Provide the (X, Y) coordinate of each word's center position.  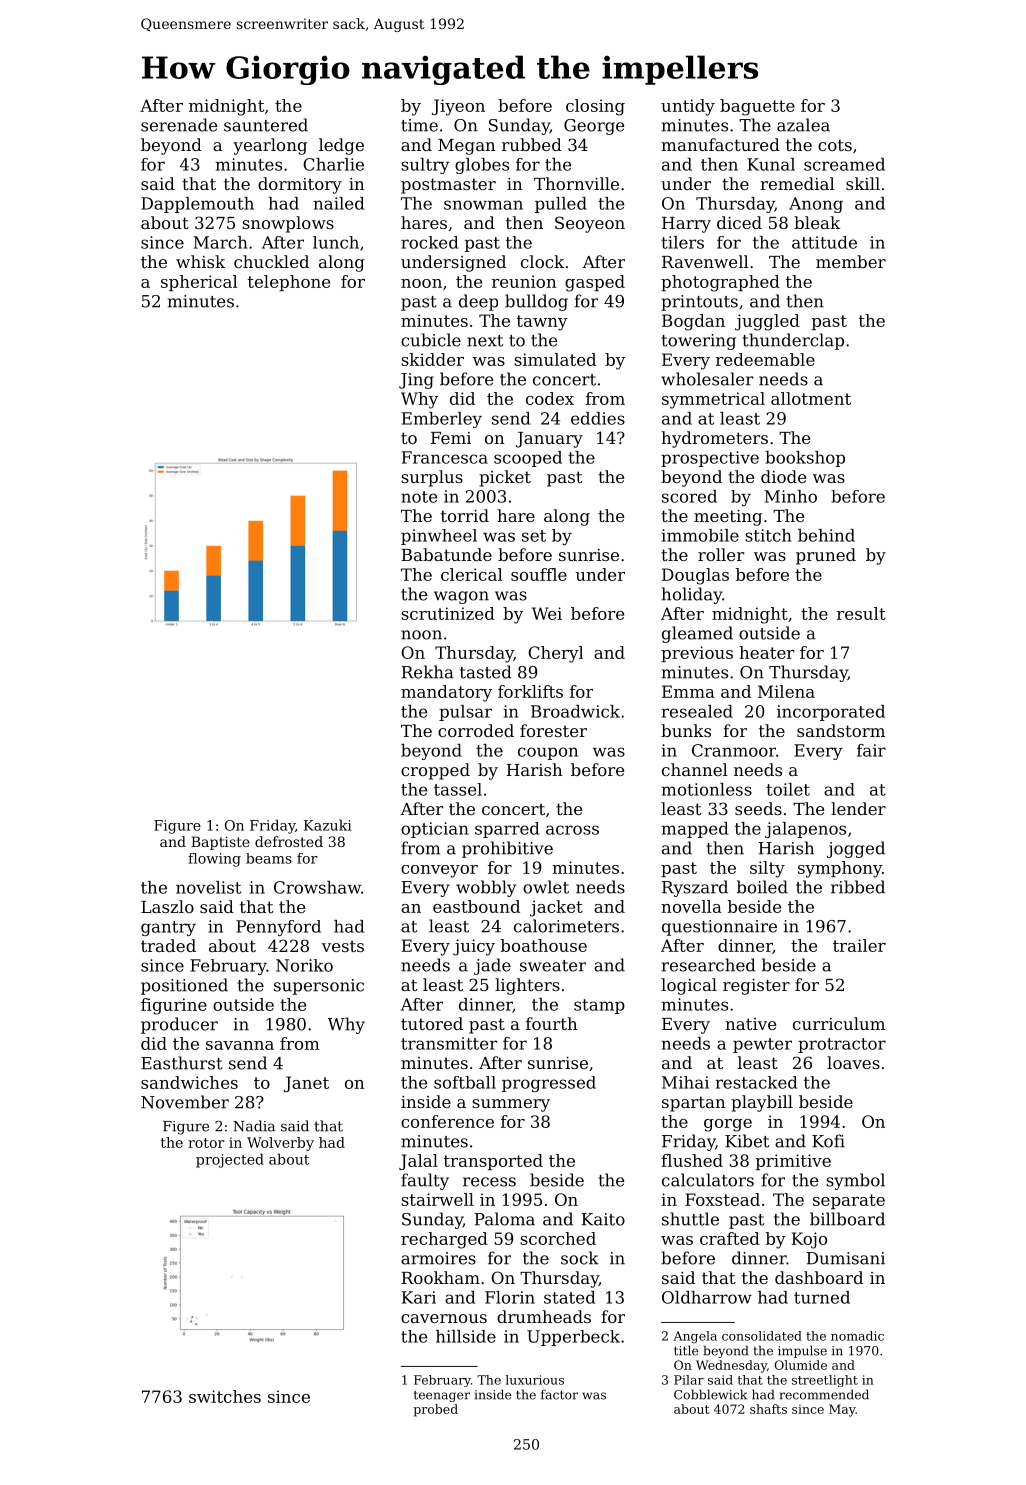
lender (858, 808)
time (419, 125)
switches (225, 1396)
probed (435, 1410)
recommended (824, 1394)
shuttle (690, 1219)
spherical (199, 283)
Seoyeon (590, 224)
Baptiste (220, 843)
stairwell (437, 1199)
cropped (435, 771)
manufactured (720, 144)
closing (595, 107)
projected (230, 1160)
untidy (688, 107)
